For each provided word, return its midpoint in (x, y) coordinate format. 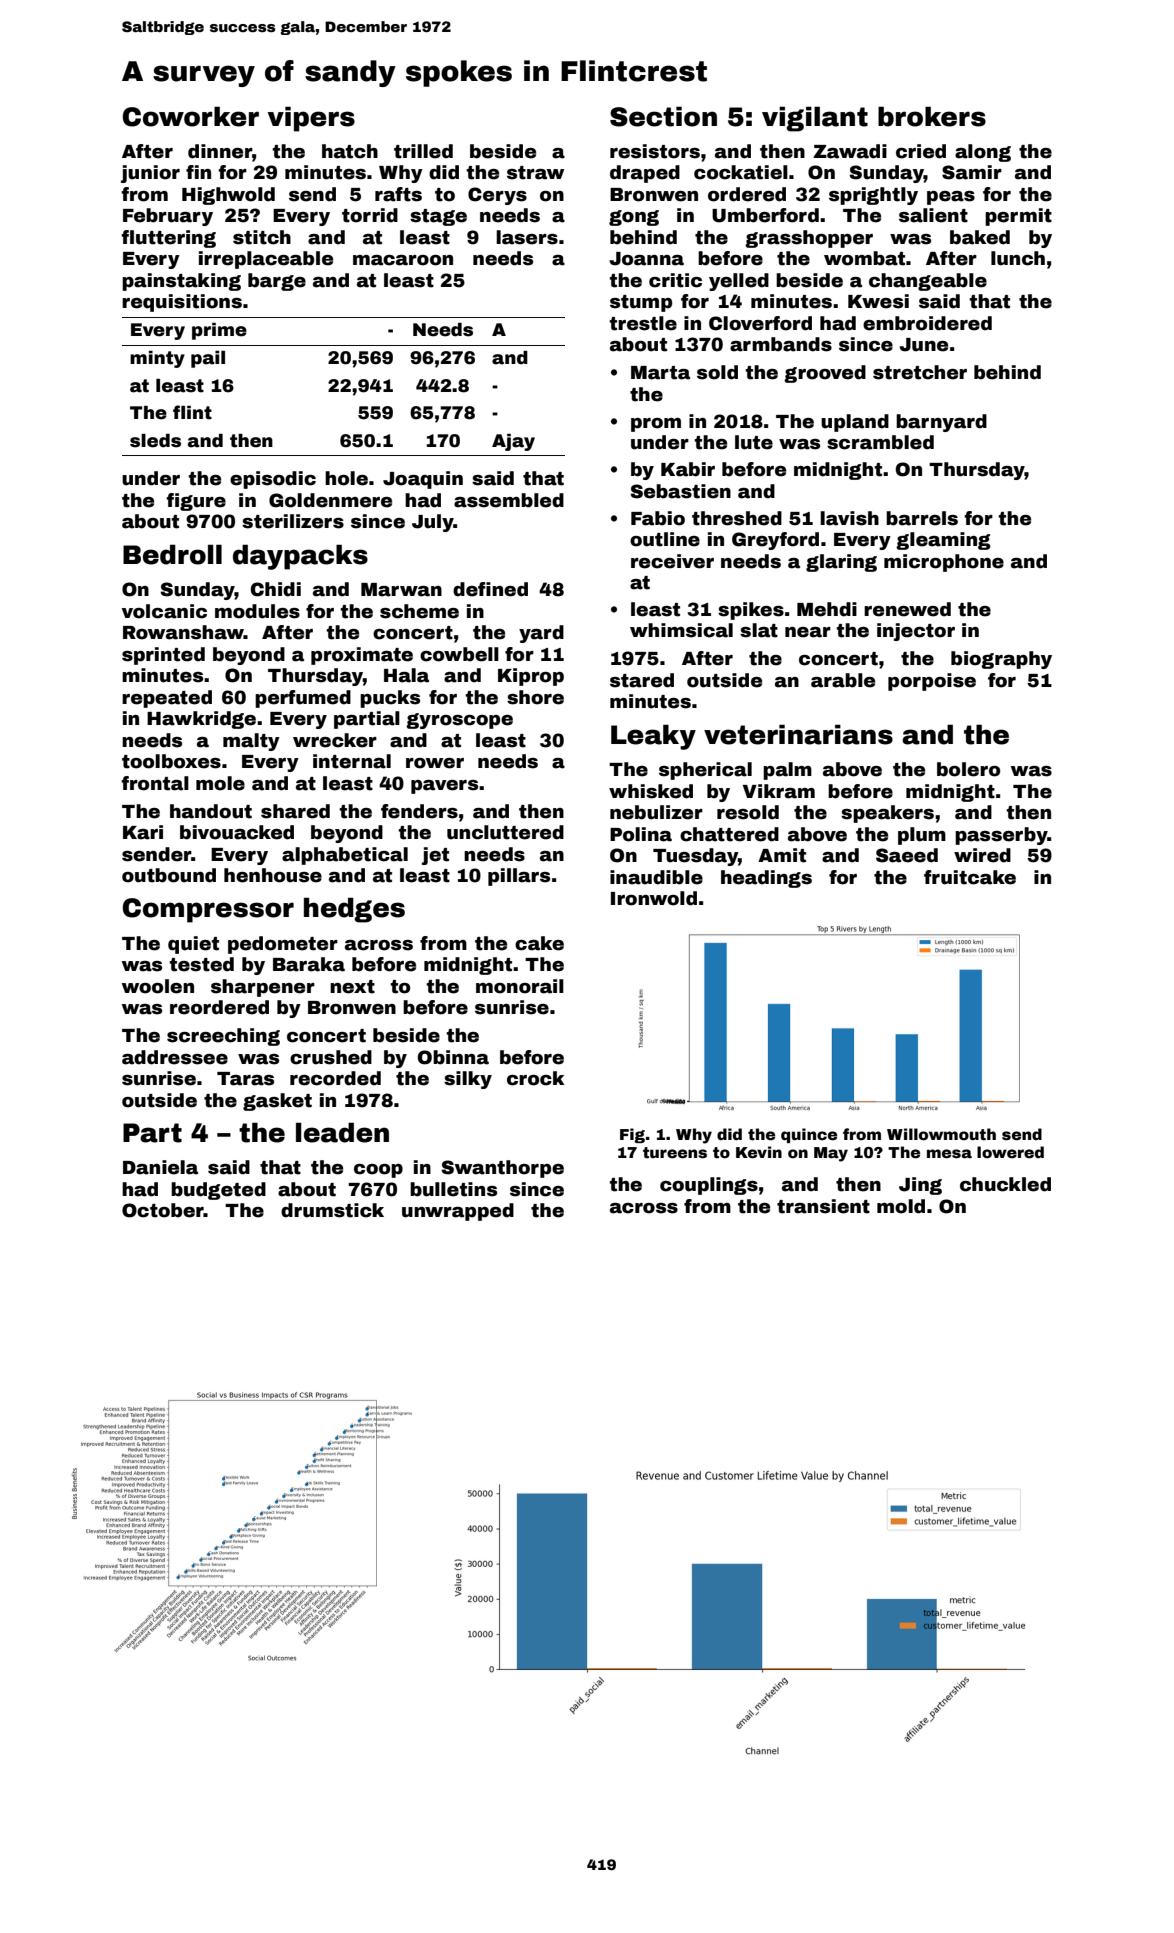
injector (916, 632)
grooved (825, 374)
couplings (709, 1186)
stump (641, 303)
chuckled (1005, 1184)
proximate (362, 656)
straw (535, 173)
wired (982, 855)
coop (378, 1171)
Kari (143, 832)
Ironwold (654, 898)
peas (951, 198)
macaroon (403, 260)
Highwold (228, 196)
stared (642, 680)
